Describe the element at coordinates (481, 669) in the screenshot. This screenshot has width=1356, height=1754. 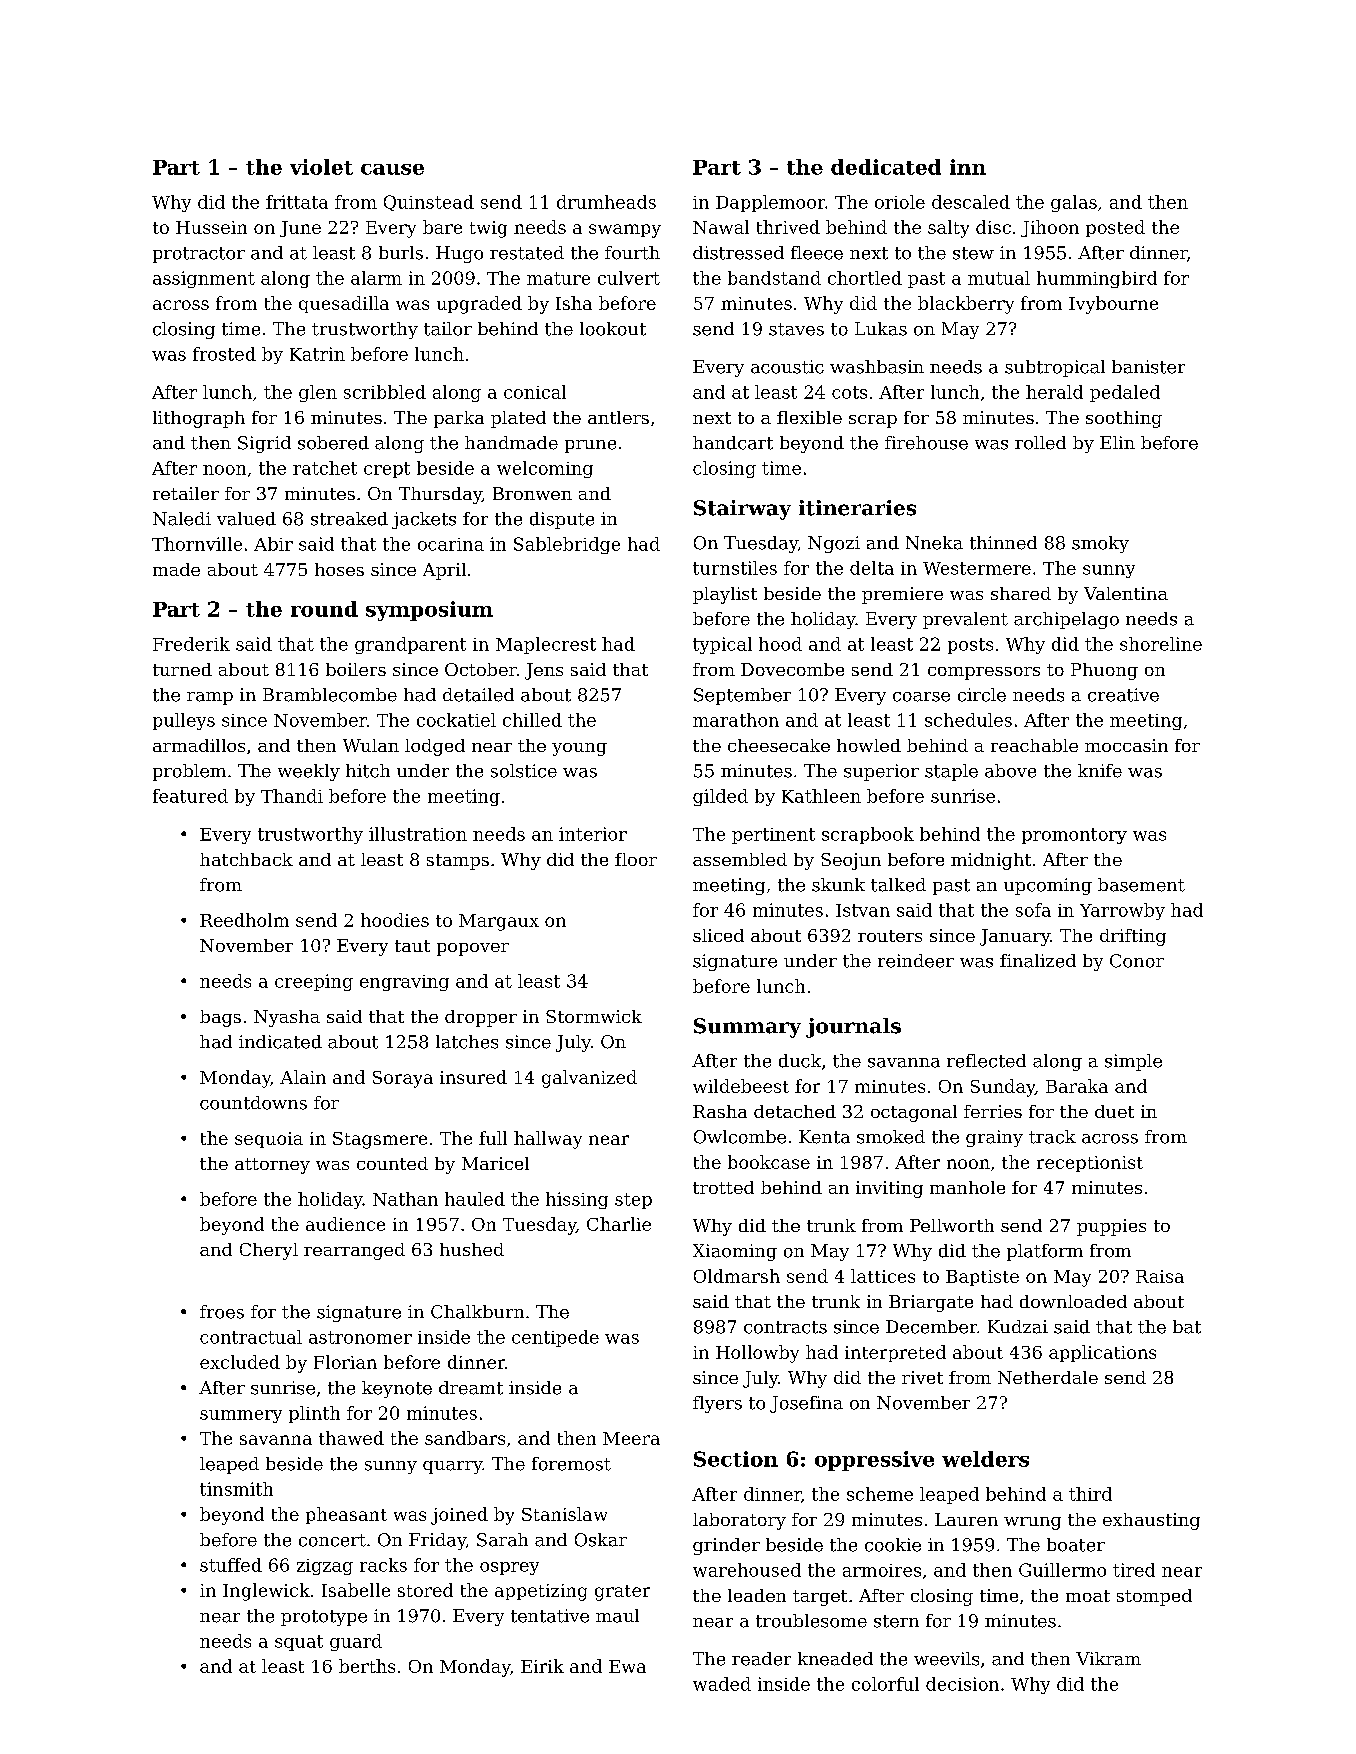
I see `October` at that location.
